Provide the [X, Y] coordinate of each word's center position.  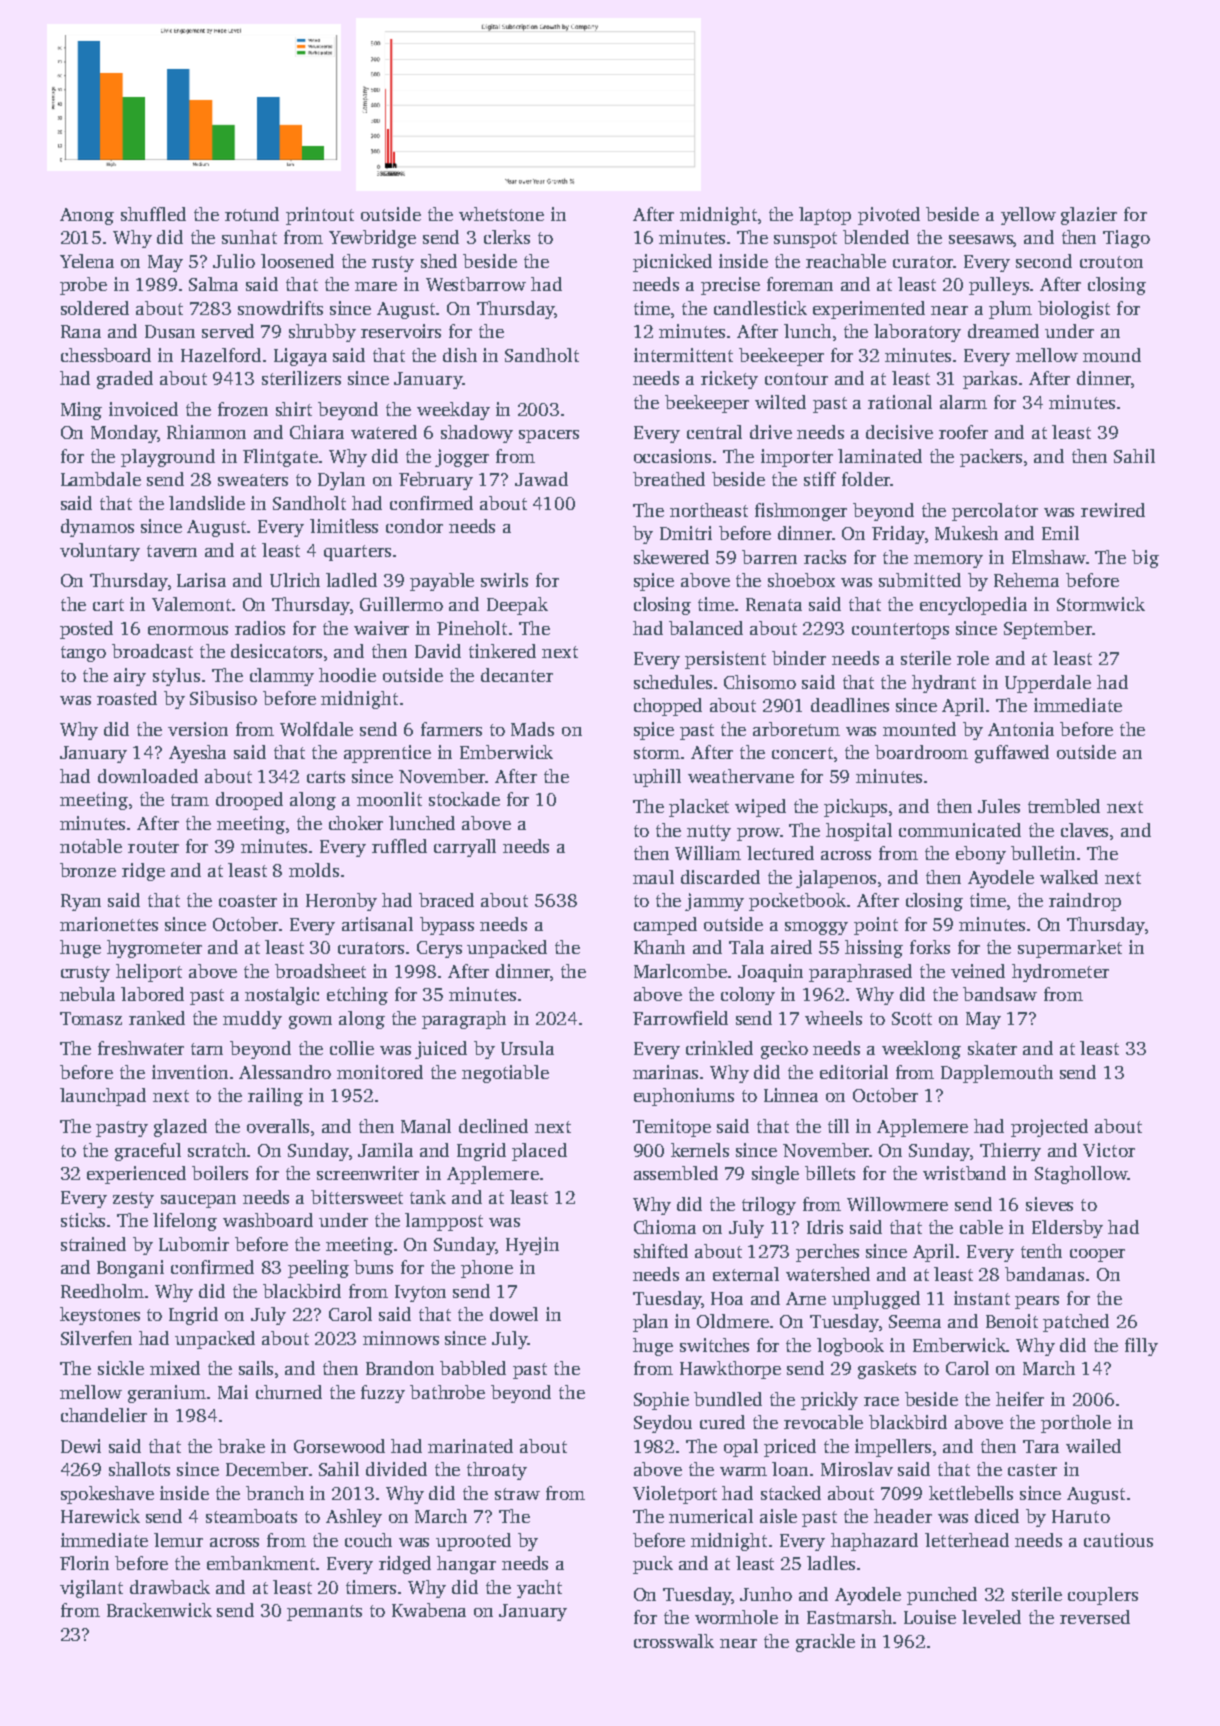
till [838, 1126]
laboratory [917, 333]
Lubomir [194, 1244]
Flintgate [280, 458]
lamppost [444, 1222]
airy [130, 677]
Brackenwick [159, 1610]
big [1145, 559]
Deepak [517, 606]
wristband [964, 1173]
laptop [825, 216]
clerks [507, 237]
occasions [672, 456]
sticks [83, 1220]
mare [376, 286]
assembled [676, 1173]
